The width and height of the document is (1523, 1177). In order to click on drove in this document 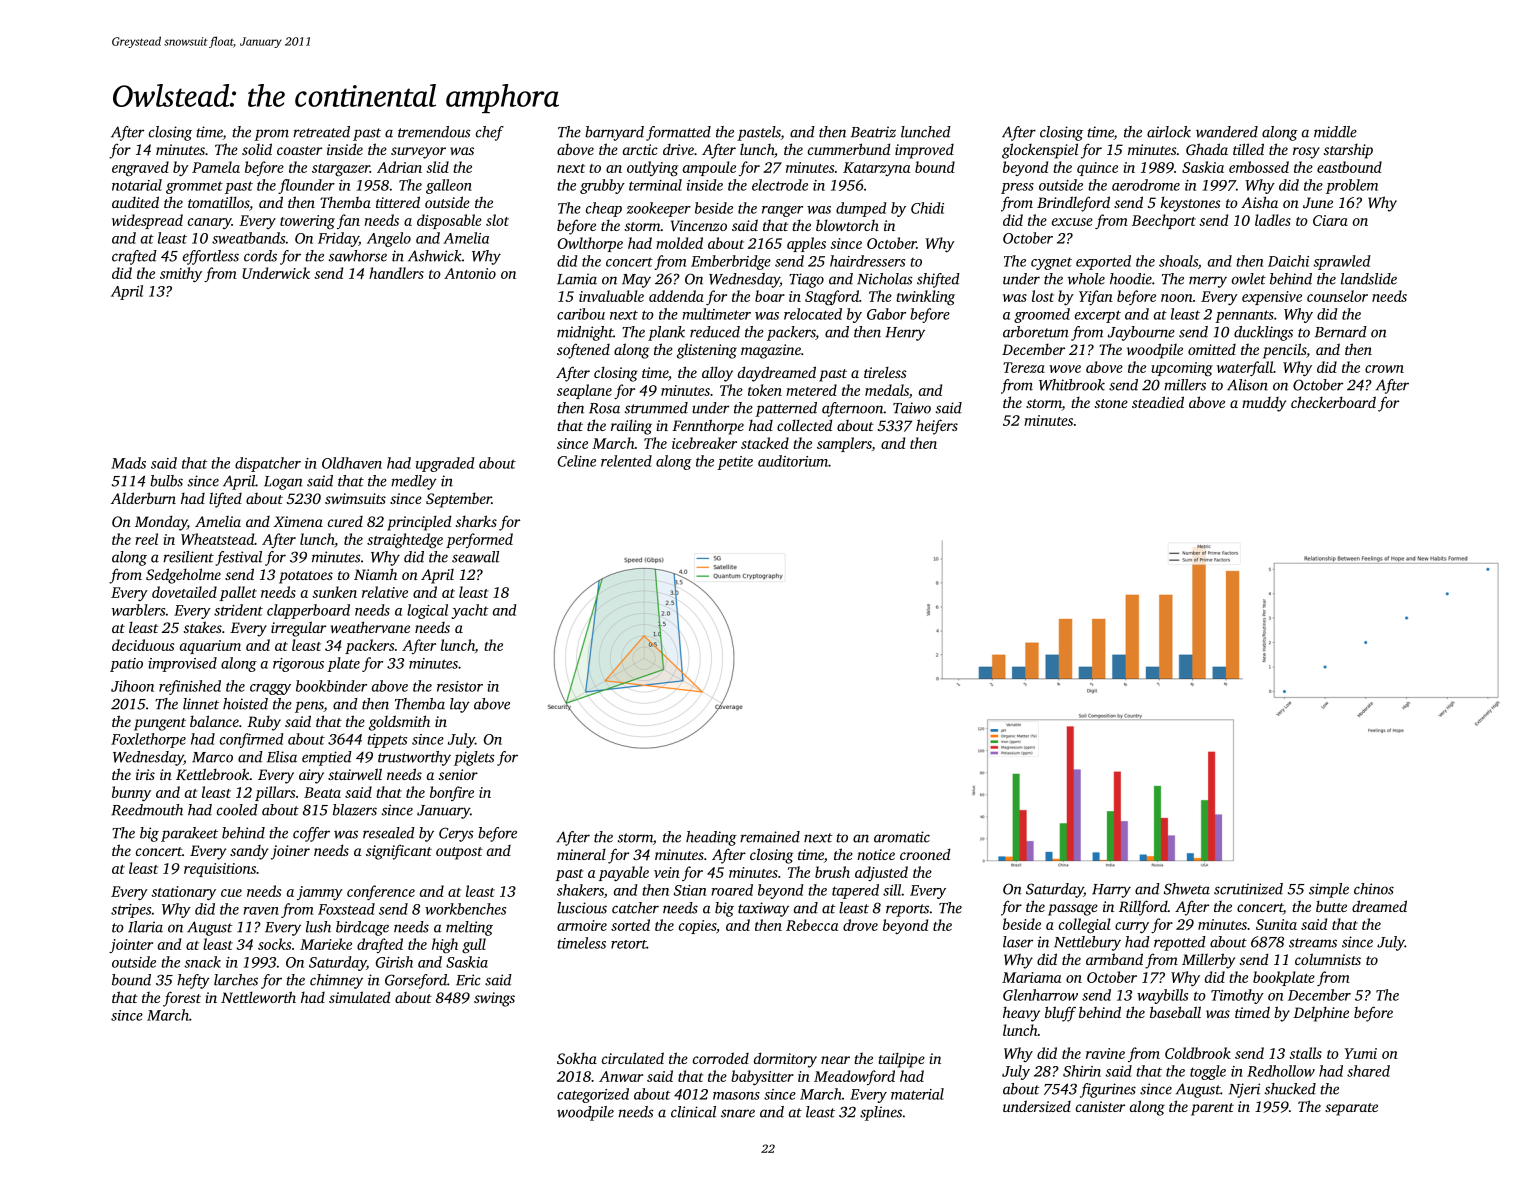, I will do `click(860, 925)`.
